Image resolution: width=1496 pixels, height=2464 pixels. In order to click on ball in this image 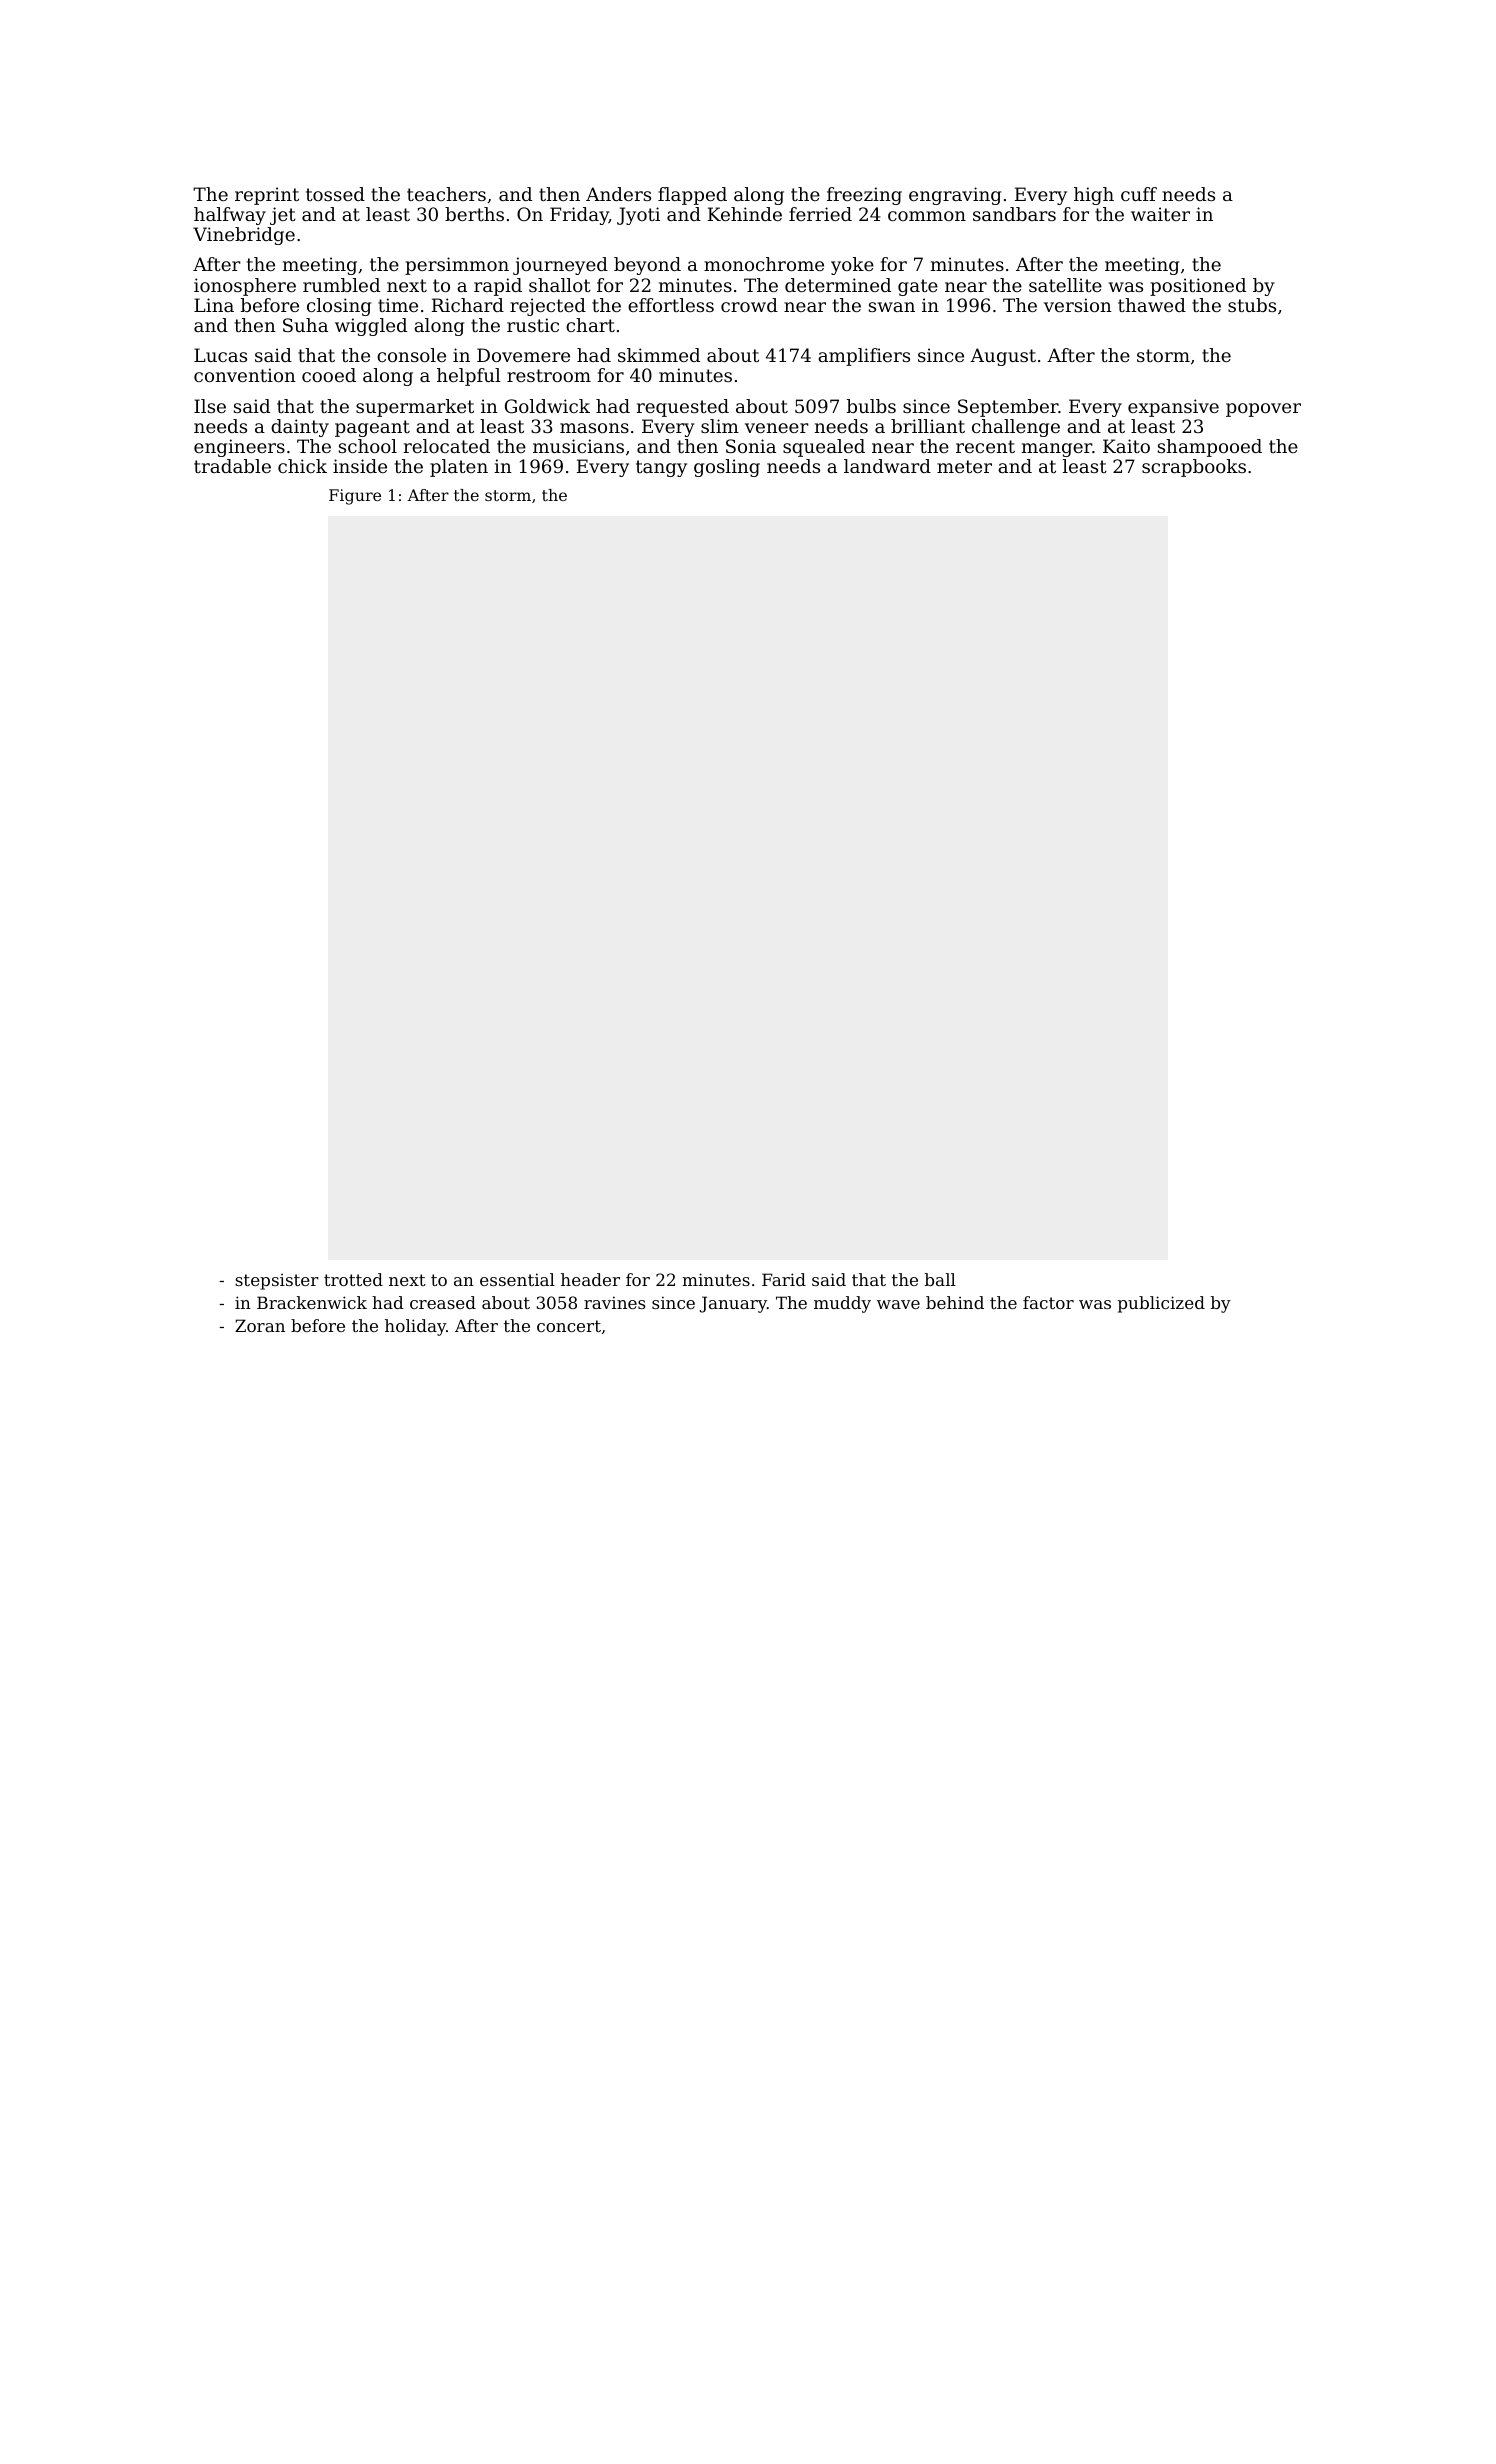, I will do `click(940, 1279)`.
